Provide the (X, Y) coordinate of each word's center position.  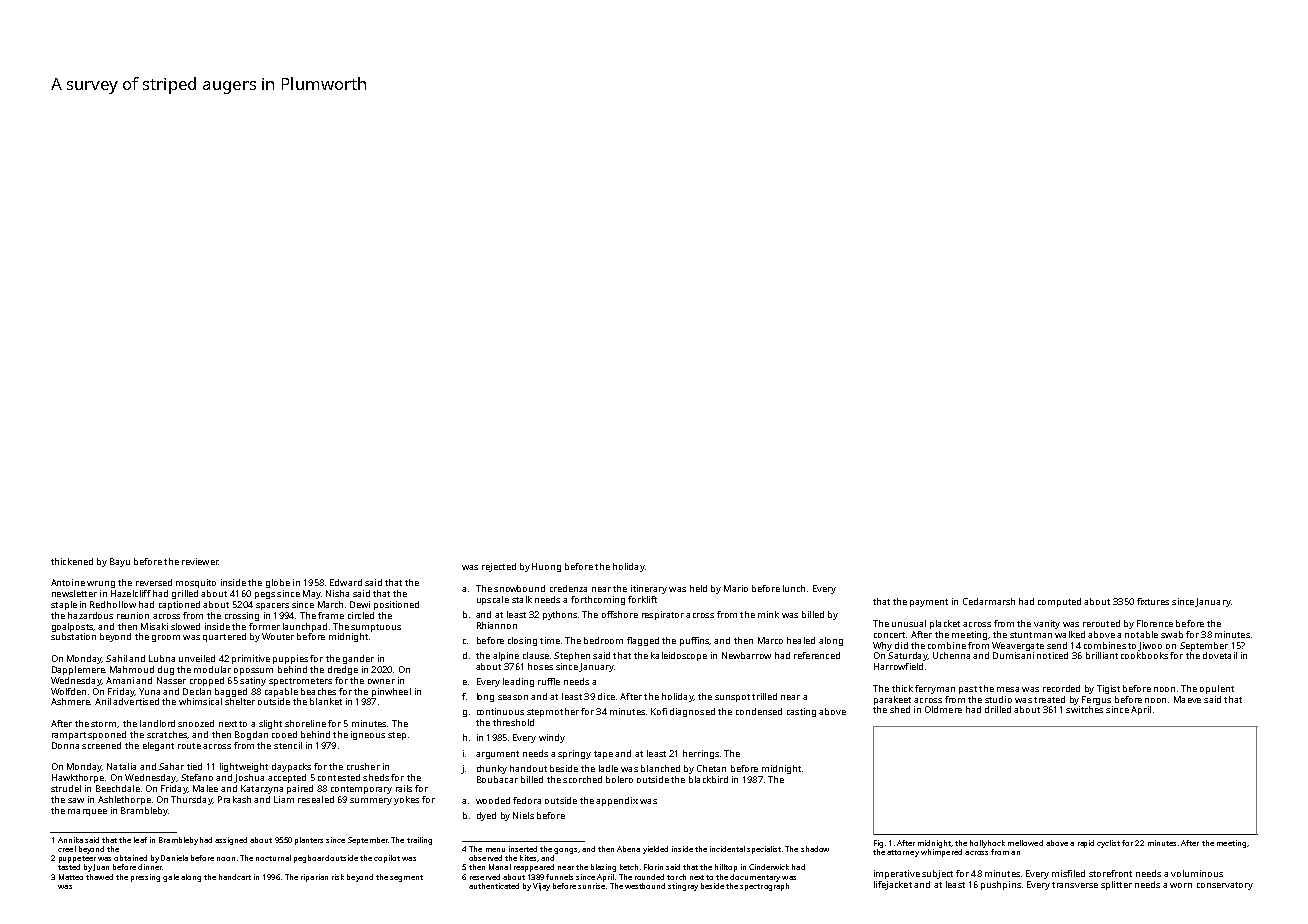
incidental (727, 849)
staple (64, 605)
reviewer (200, 561)
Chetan (711, 768)
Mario (736, 588)
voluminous (1197, 873)
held (698, 588)
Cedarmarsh (989, 601)
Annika (70, 840)
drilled (998, 709)
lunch (794, 588)
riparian (314, 878)
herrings (701, 754)
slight (270, 724)
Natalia (121, 766)
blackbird (708, 779)
